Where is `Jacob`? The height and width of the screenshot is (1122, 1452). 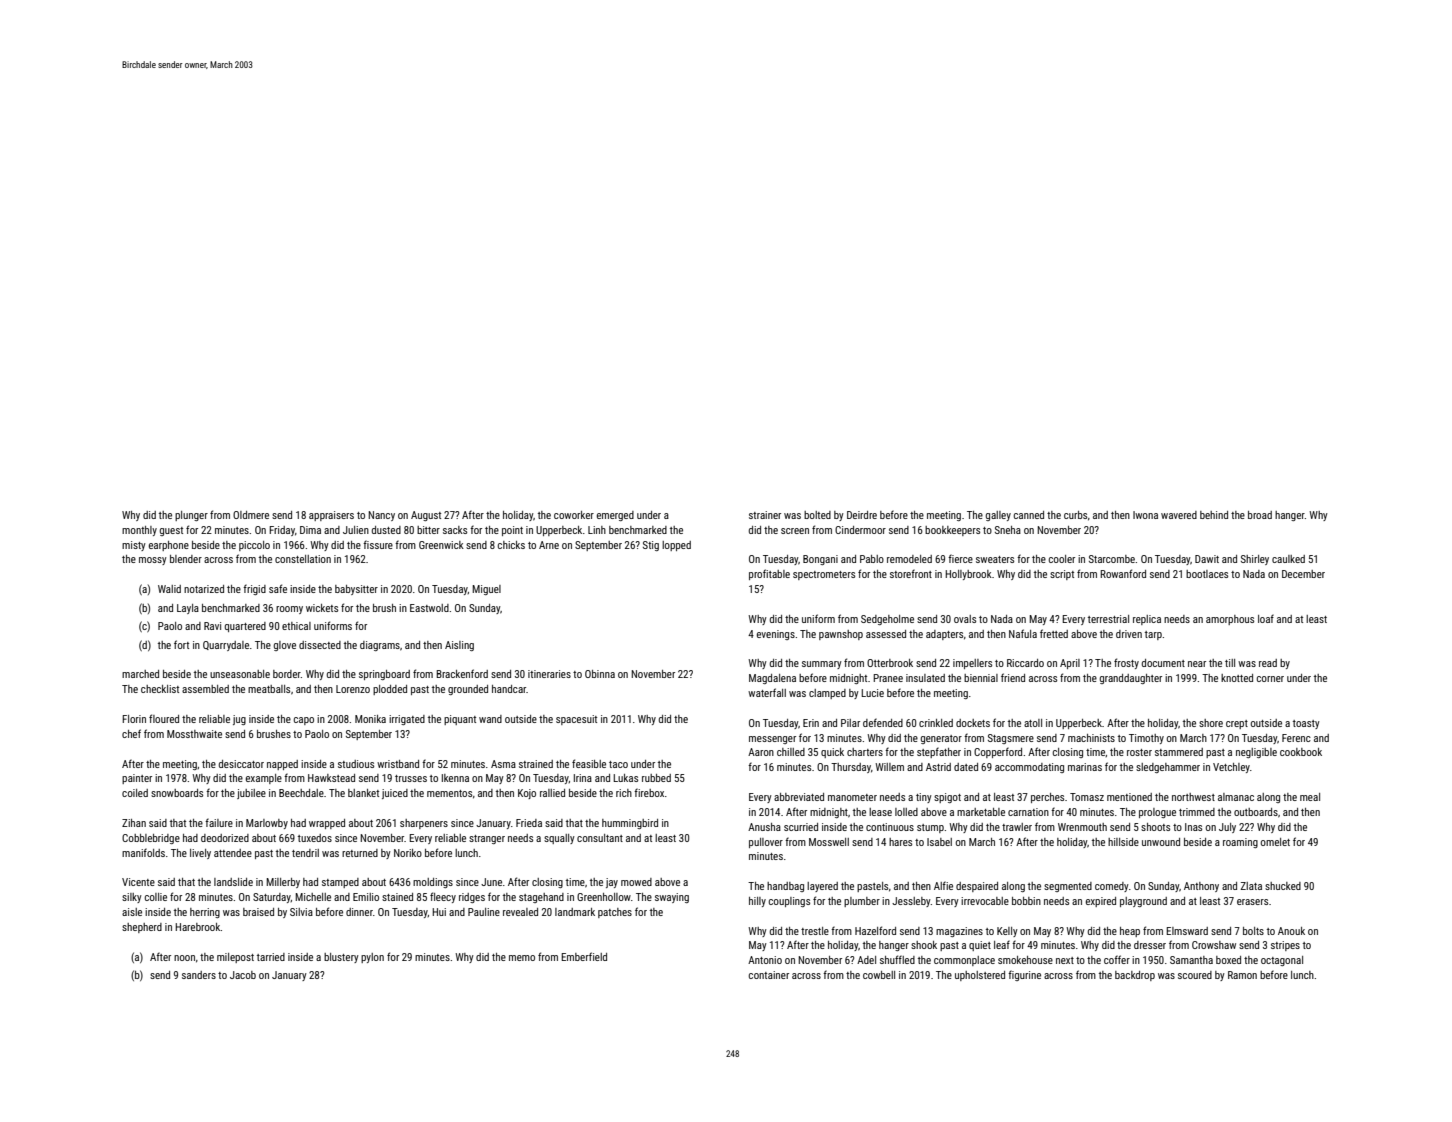 Jacob is located at coordinates (243, 975).
